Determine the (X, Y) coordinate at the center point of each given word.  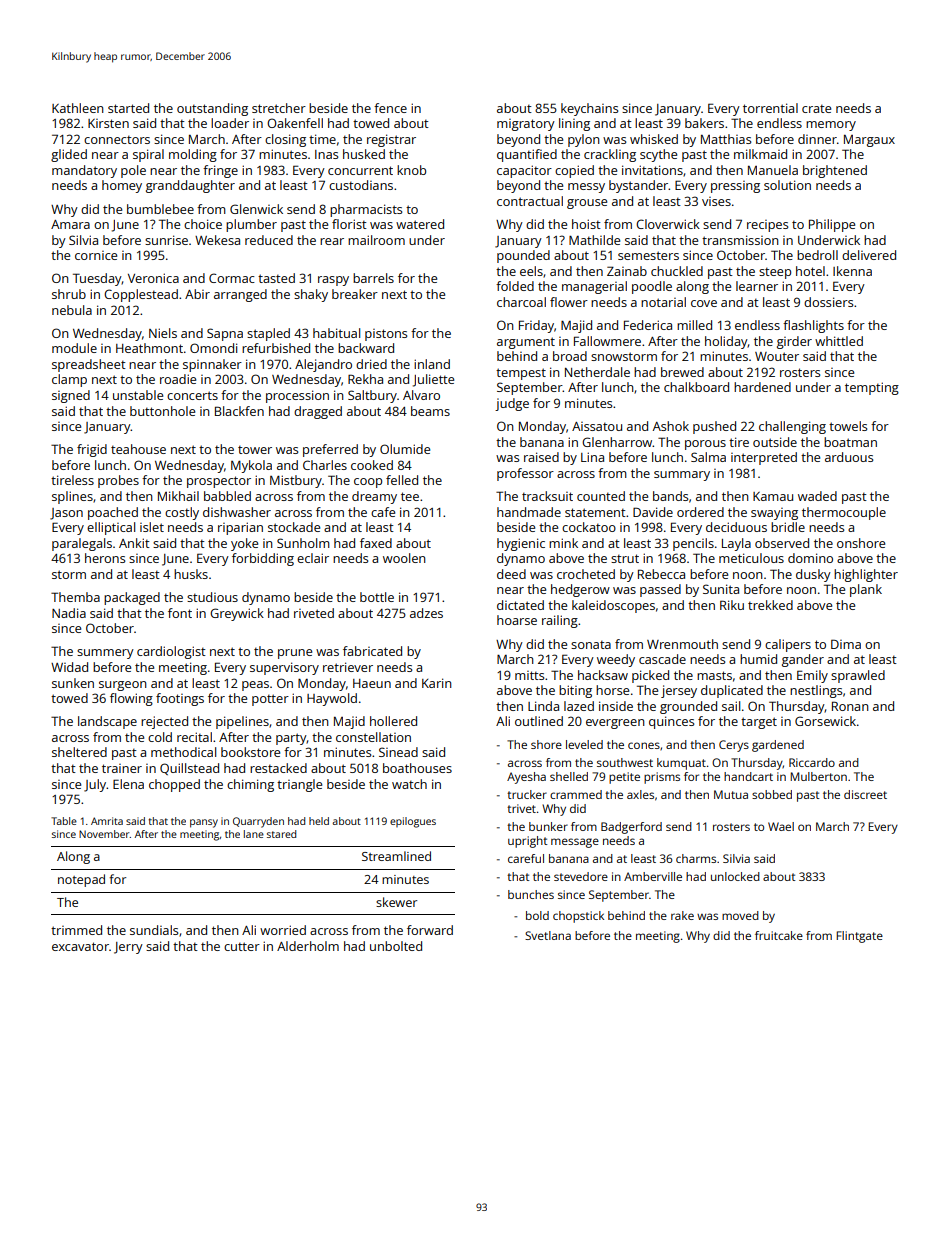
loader (230, 123)
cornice (96, 255)
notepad (81, 880)
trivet (521, 808)
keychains (589, 109)
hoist (586, 224)
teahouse (138, 449)
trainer (122, 768)
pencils (693, 544)
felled (402, 480)
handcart (748, 776)
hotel (810, 271)
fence (390, 108)
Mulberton (818, 776)
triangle (299, 785)
